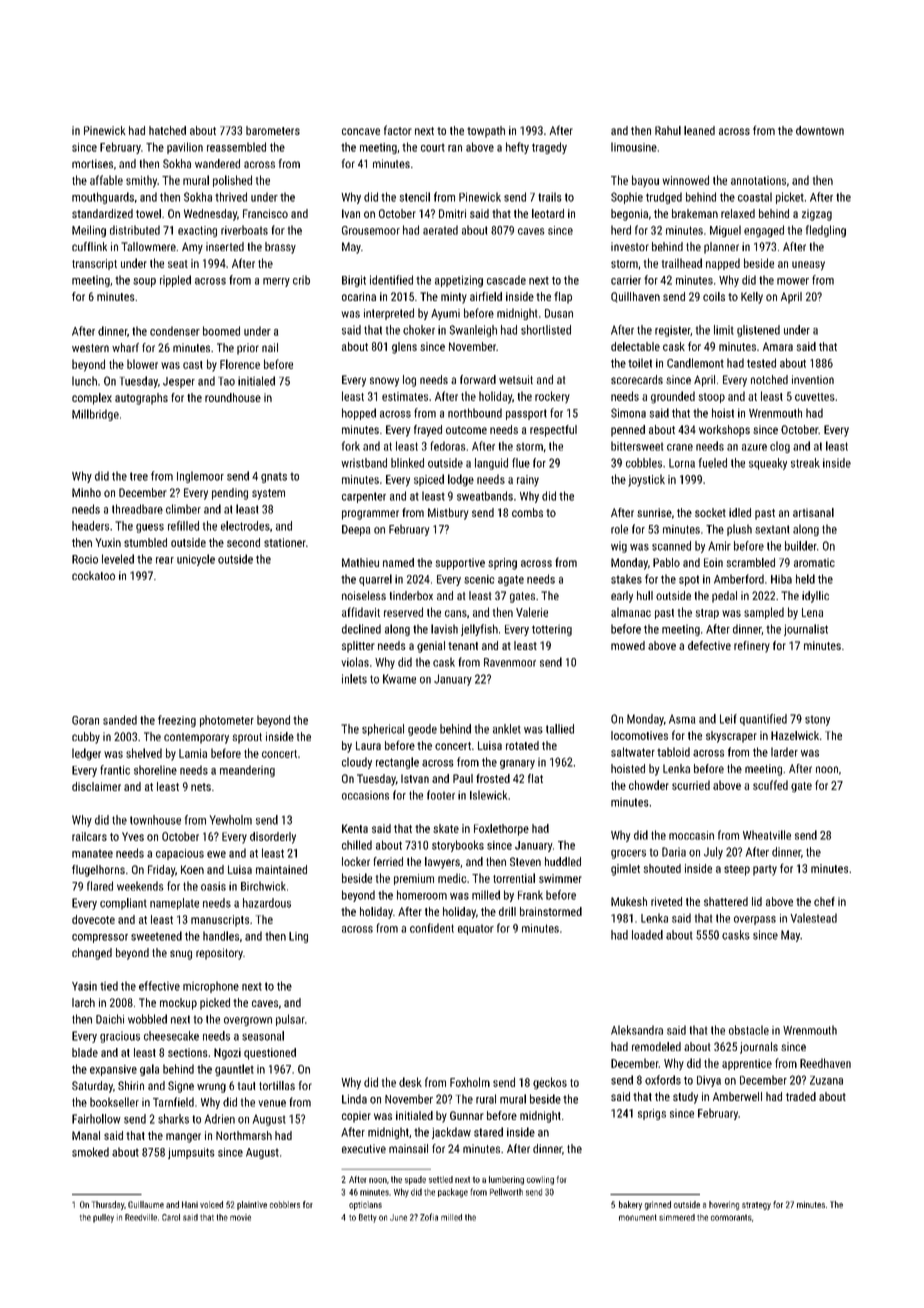 The image size is (924, 1308). I want to click on gauntlet, so click(234, 1070).
